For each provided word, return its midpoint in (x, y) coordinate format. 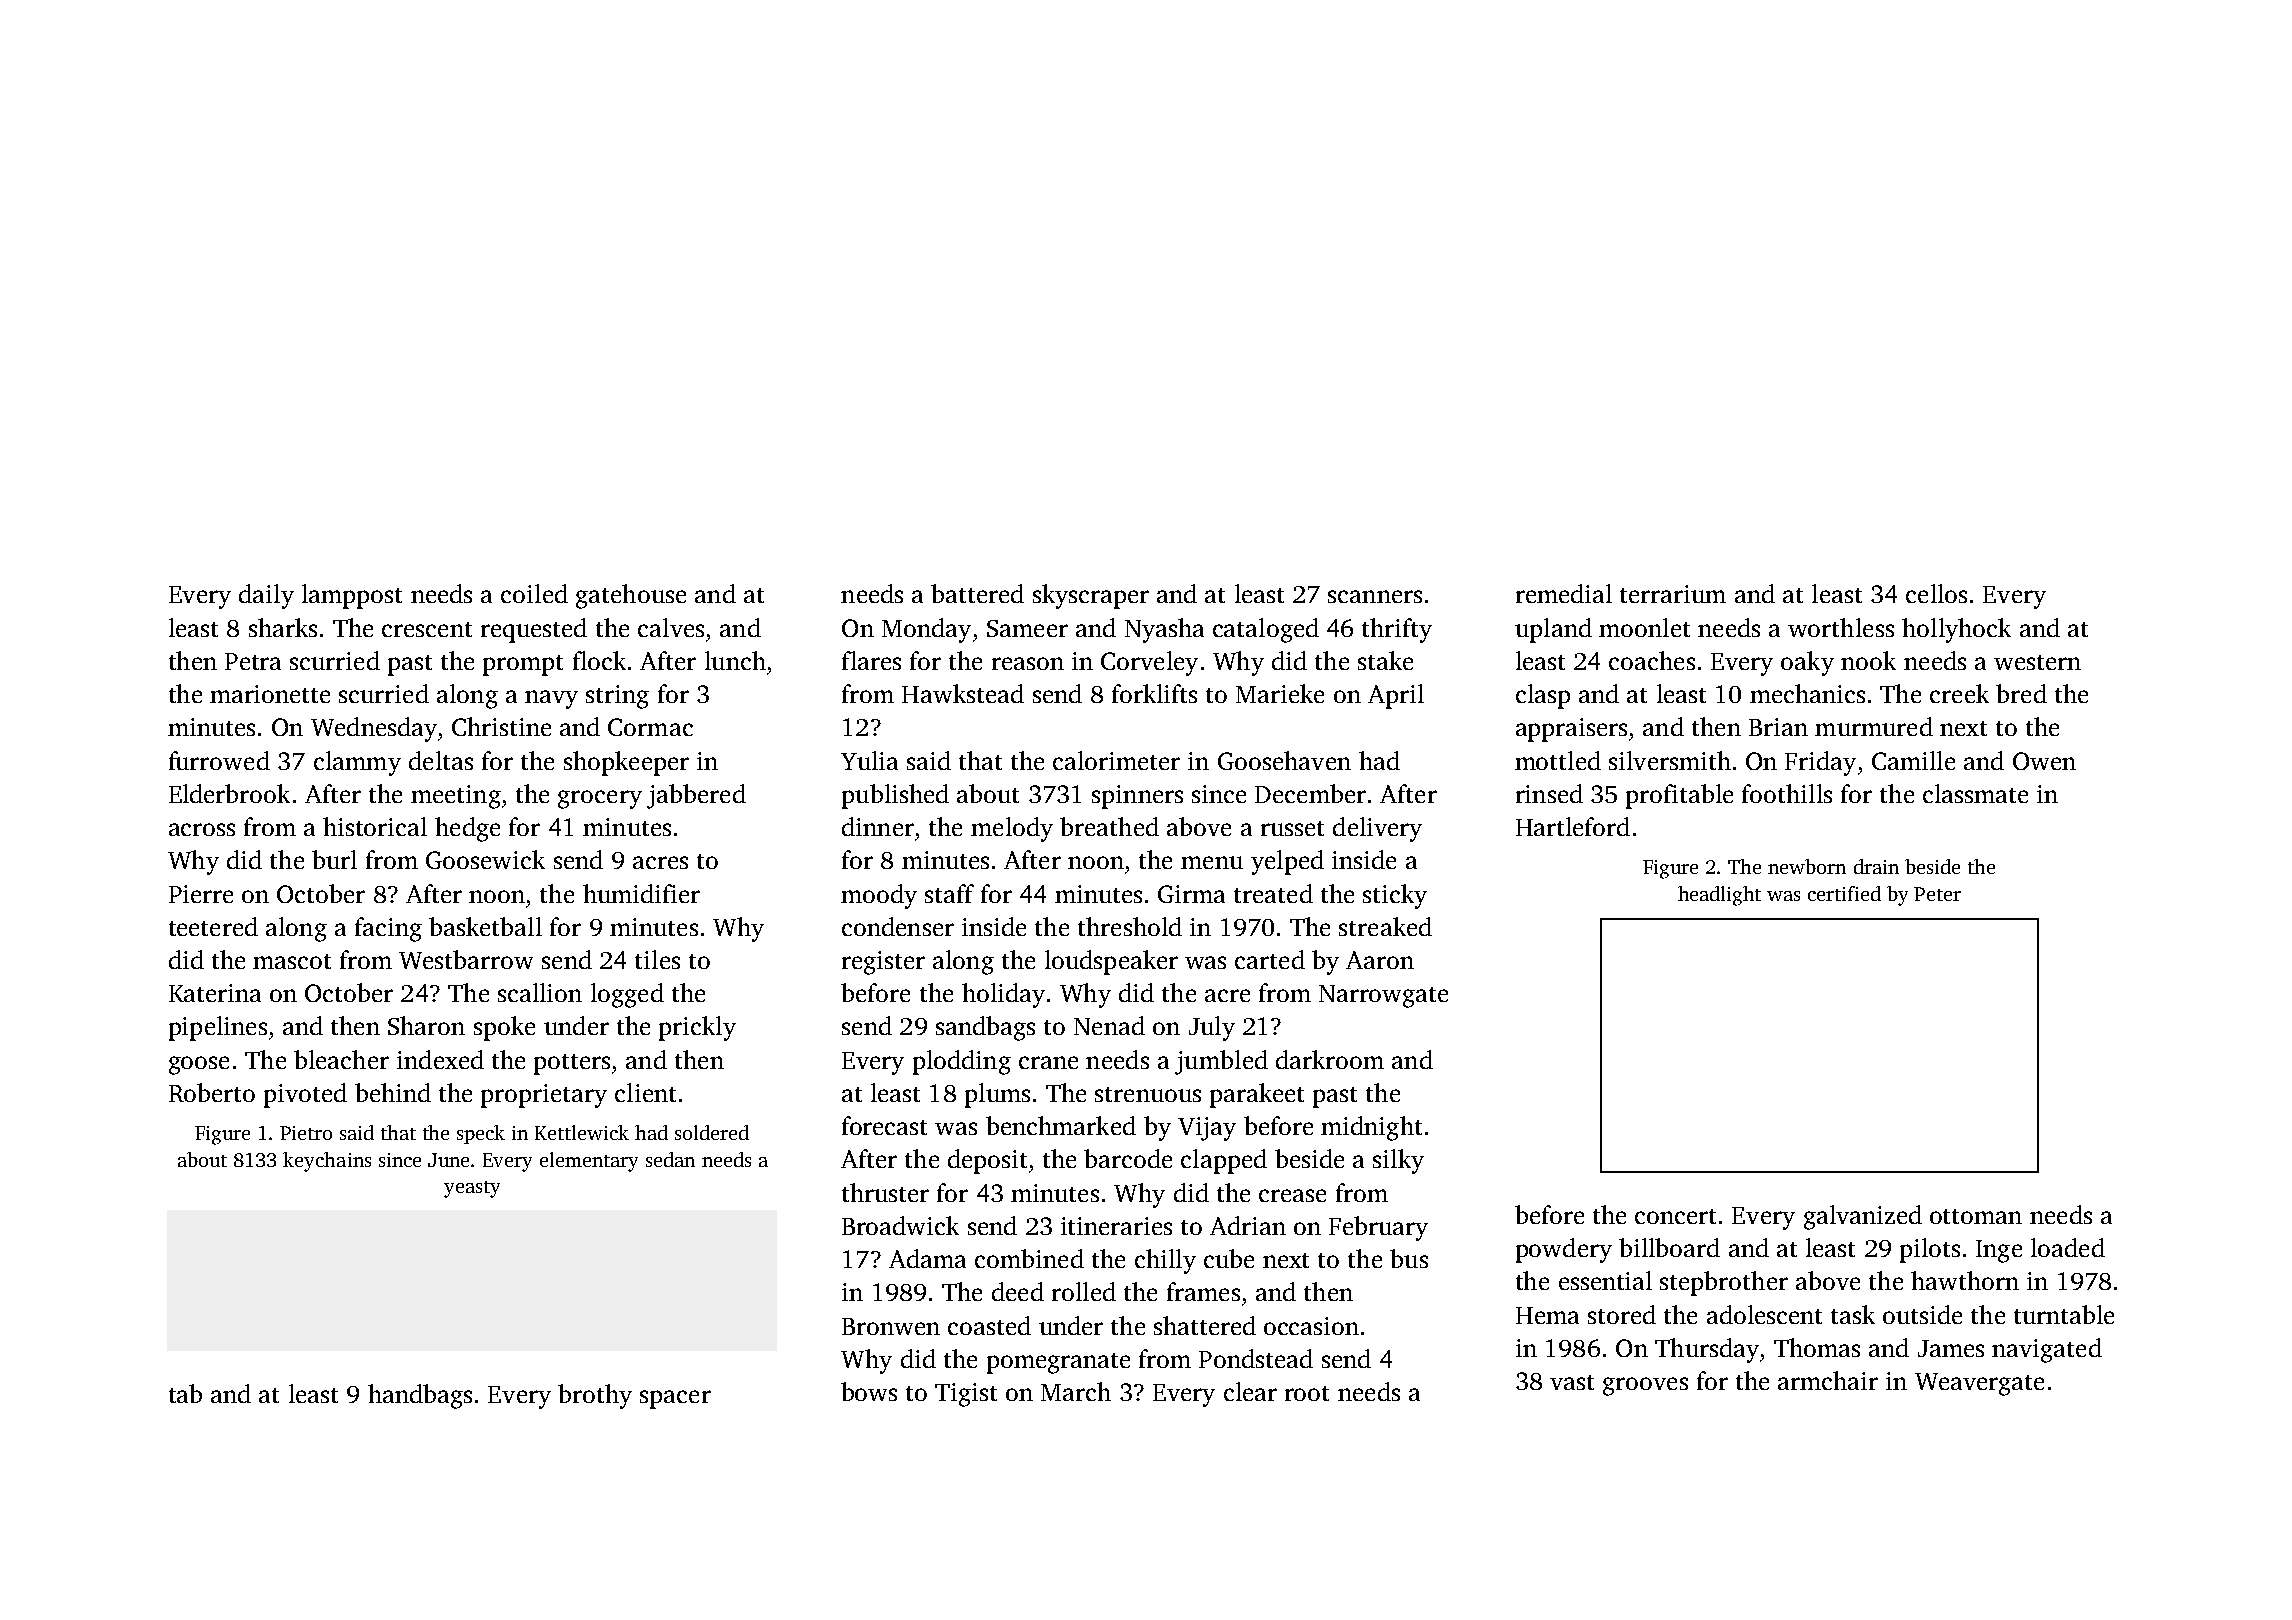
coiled (534, 593)
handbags (420, 1396)
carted (1270, 959)
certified (1844, 893)
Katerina (215, 993)
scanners (1375, 596)
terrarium (1673, 594)
